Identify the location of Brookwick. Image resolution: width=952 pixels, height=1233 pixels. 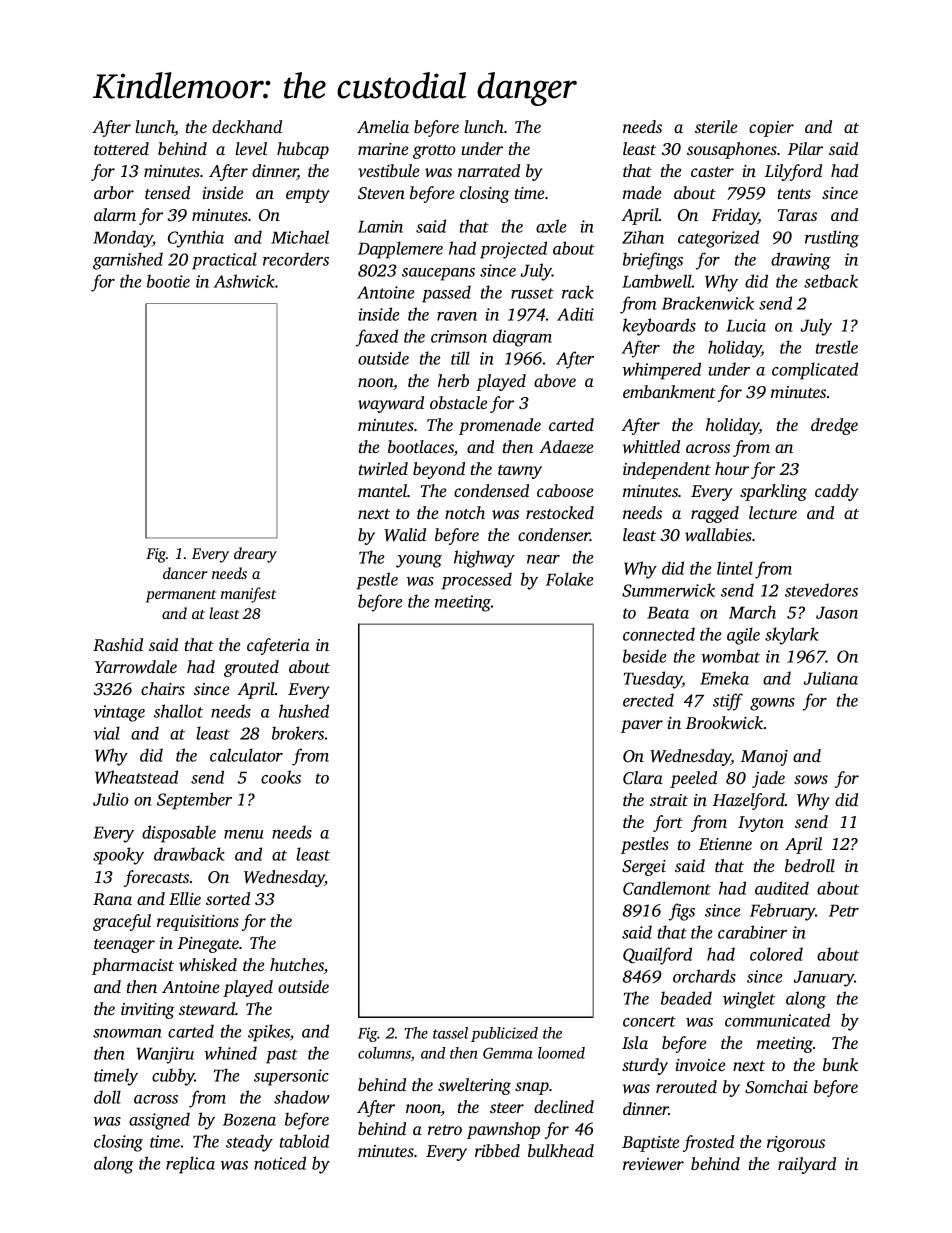
(724, 722).
